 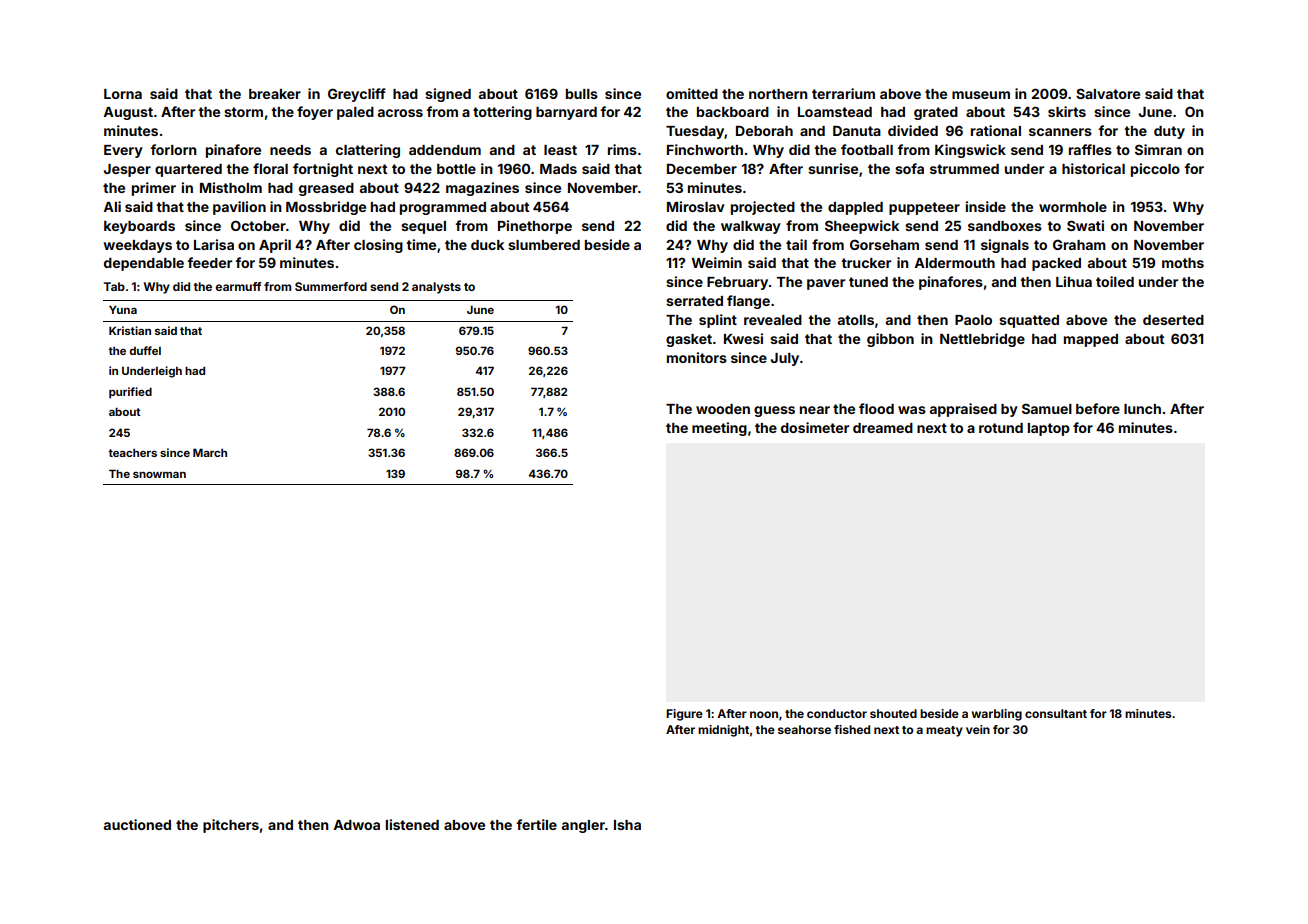 What do you see at coordinates (684, 715) in the screenshot?
I see `Figure` at bounding box center [684, 715].
